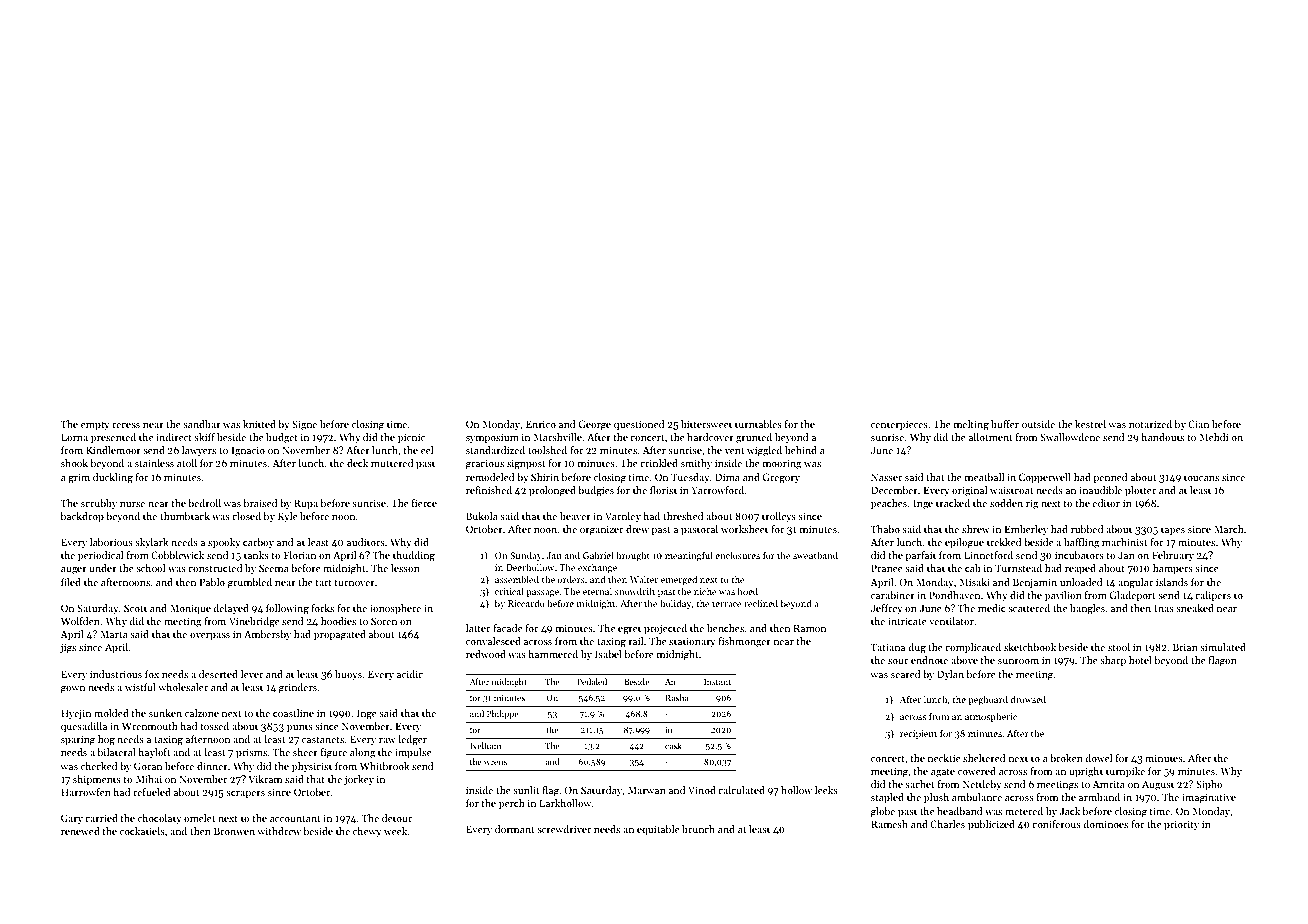 The width and height of the document is (1308, 924). I want to click on prolonged, so click(552, 491).
